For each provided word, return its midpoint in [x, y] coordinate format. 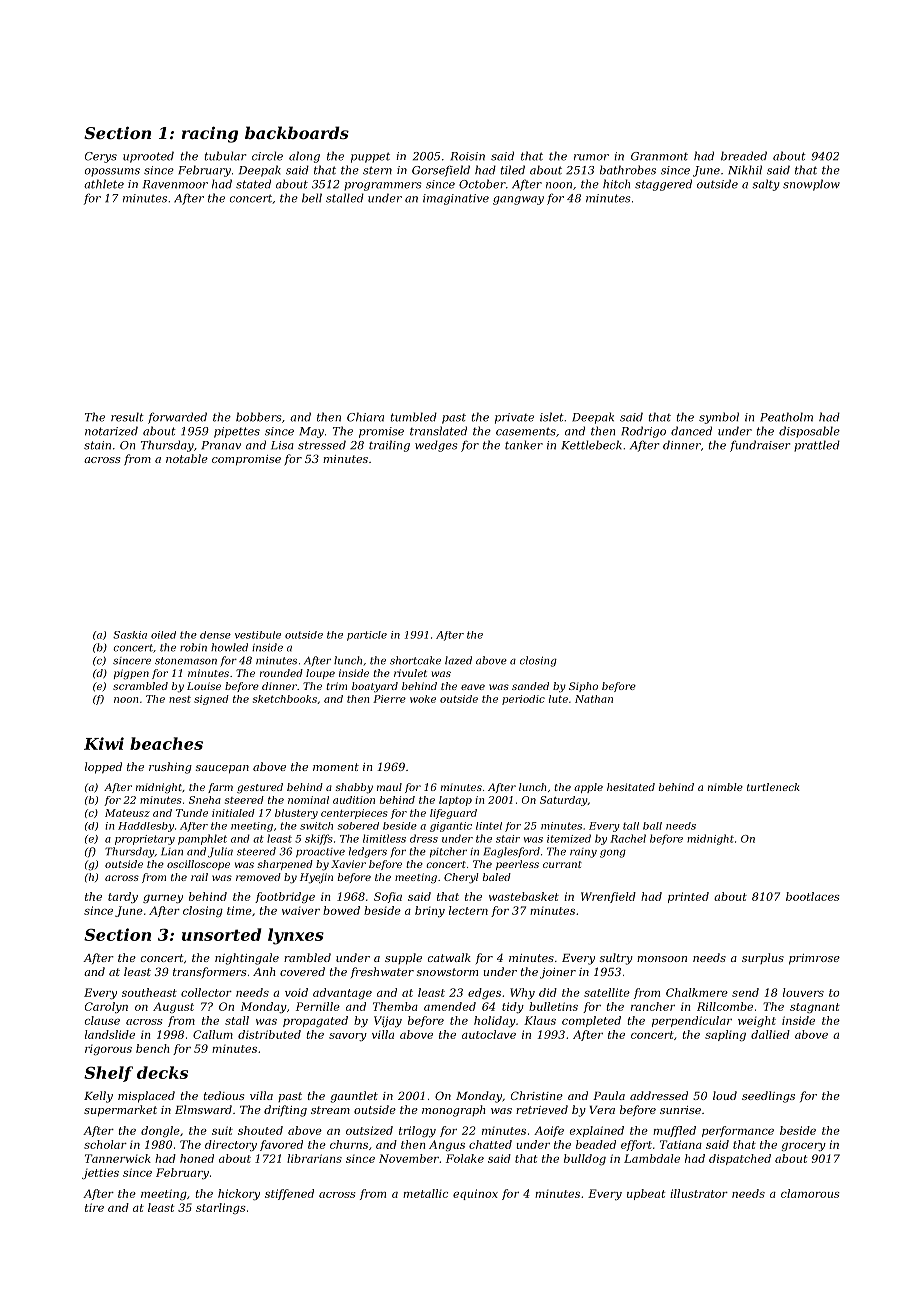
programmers [382, 186]
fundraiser [760, 446]
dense [215, 635]
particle [367, 636]
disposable [809, 432]
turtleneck [773, 787]
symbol [719, 418]
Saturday [564, 801]
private [514, 418]
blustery [296, 814]
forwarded [177, 418]
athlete [104, 184]
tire [94, 1207]
